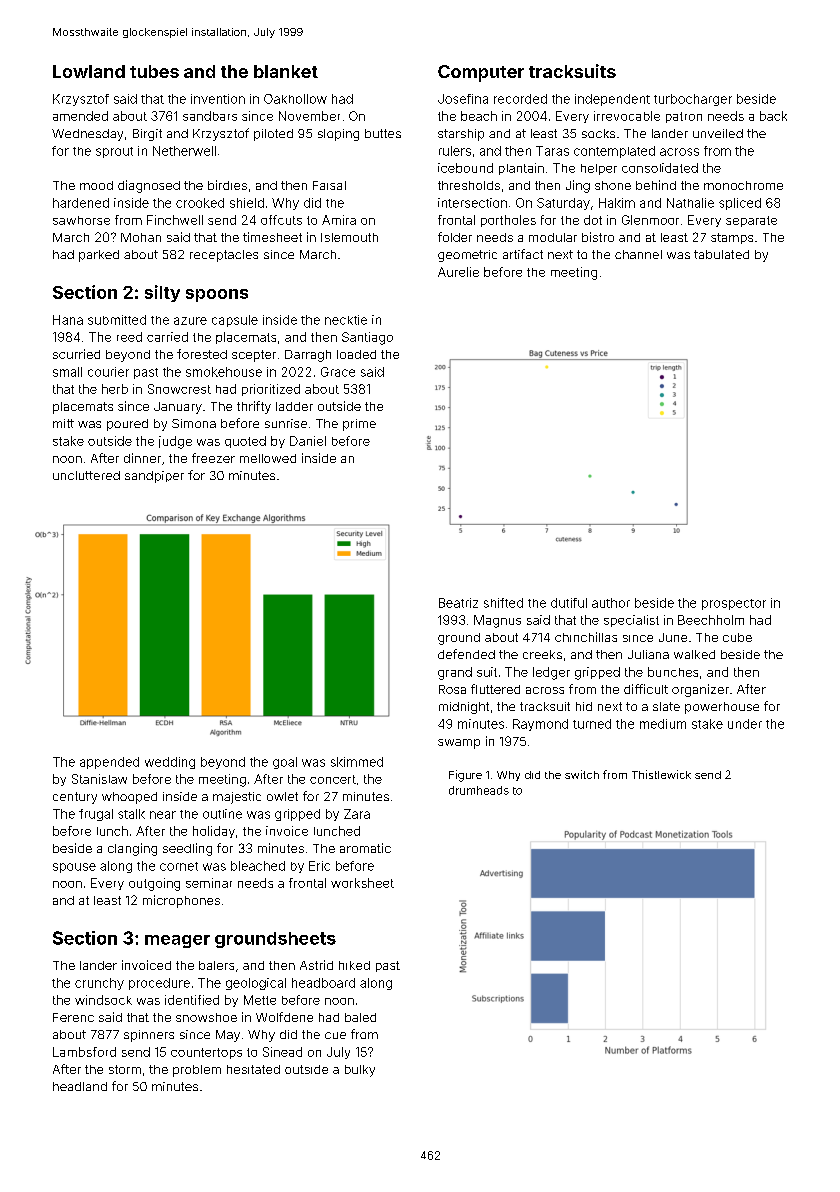 The height and width of the screenshot is (1192, 840). What do you see at coordinates (360, 1017) in the screenshot?
I see `baled` at bounding box center [360, 1017].
